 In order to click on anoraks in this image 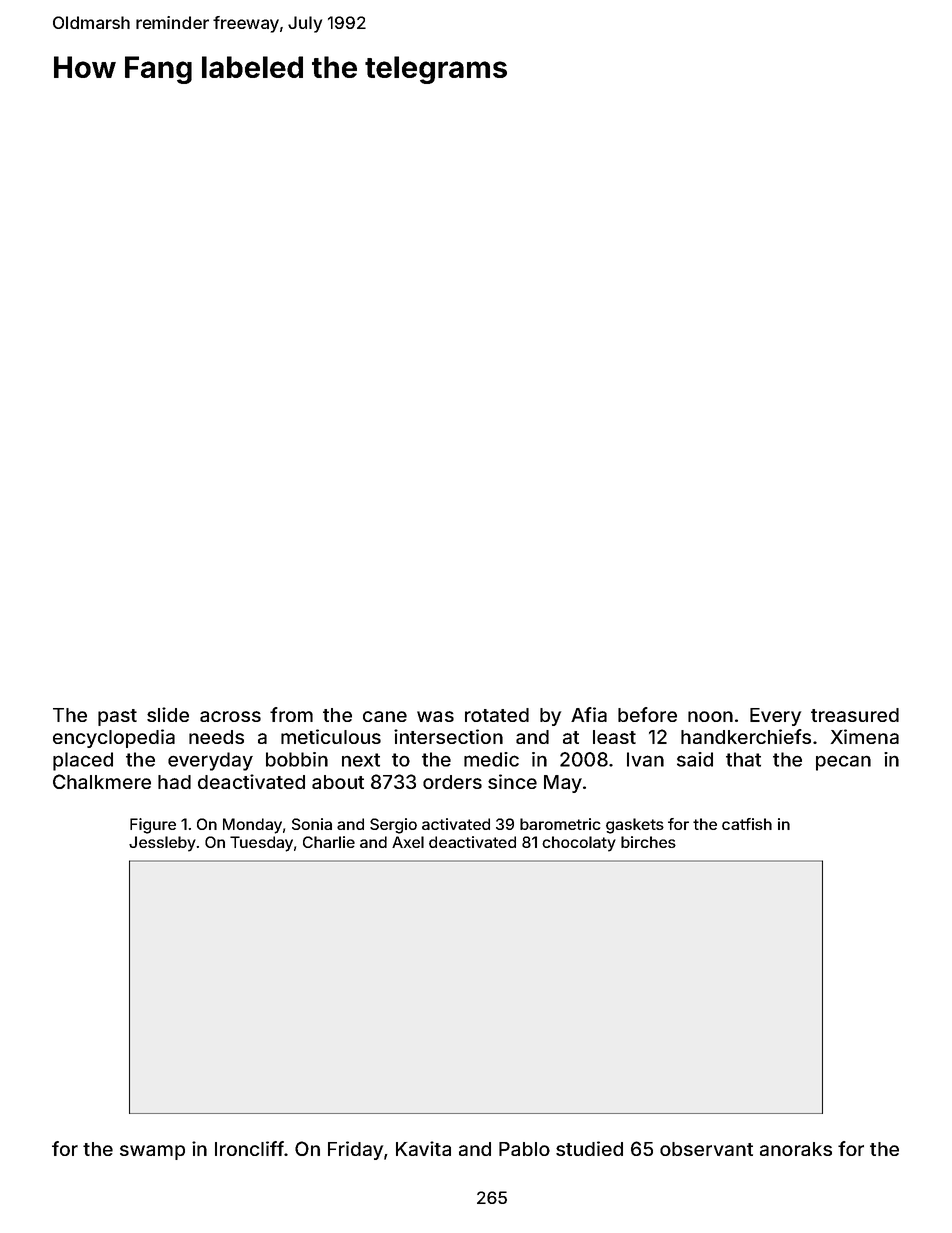, I will do `click(796, 1149)`.
